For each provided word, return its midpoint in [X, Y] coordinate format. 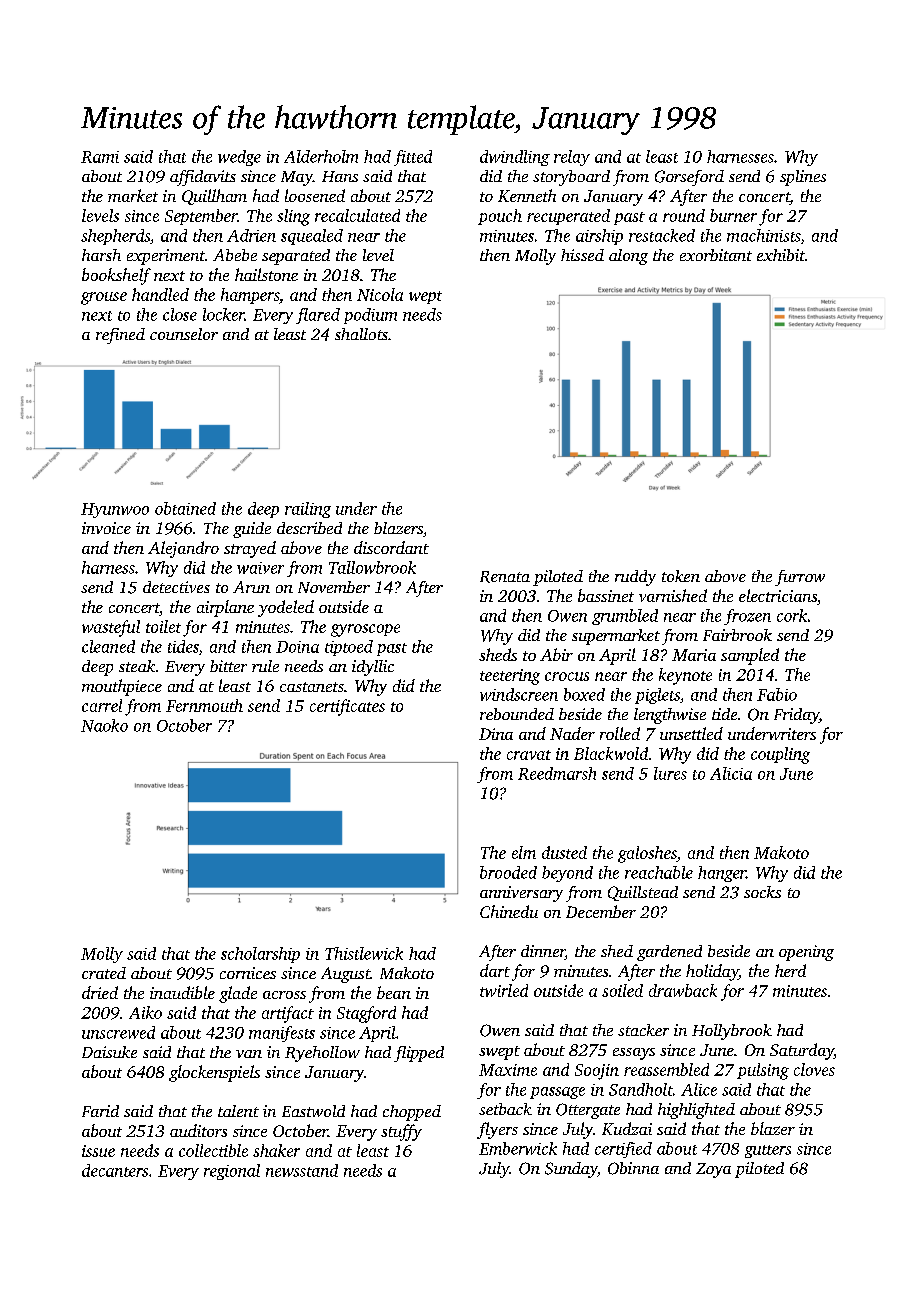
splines [803, 178]
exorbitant [716, 255]
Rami [100, 157]
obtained [185, 508]
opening [806, 953]
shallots [361, 334]
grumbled [625, 617]
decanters [115, 1170]
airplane [225, 608]
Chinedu [509, 911]
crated [104, 973]
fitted [413, 158]
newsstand [302, 1170]
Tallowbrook [372, 567]
